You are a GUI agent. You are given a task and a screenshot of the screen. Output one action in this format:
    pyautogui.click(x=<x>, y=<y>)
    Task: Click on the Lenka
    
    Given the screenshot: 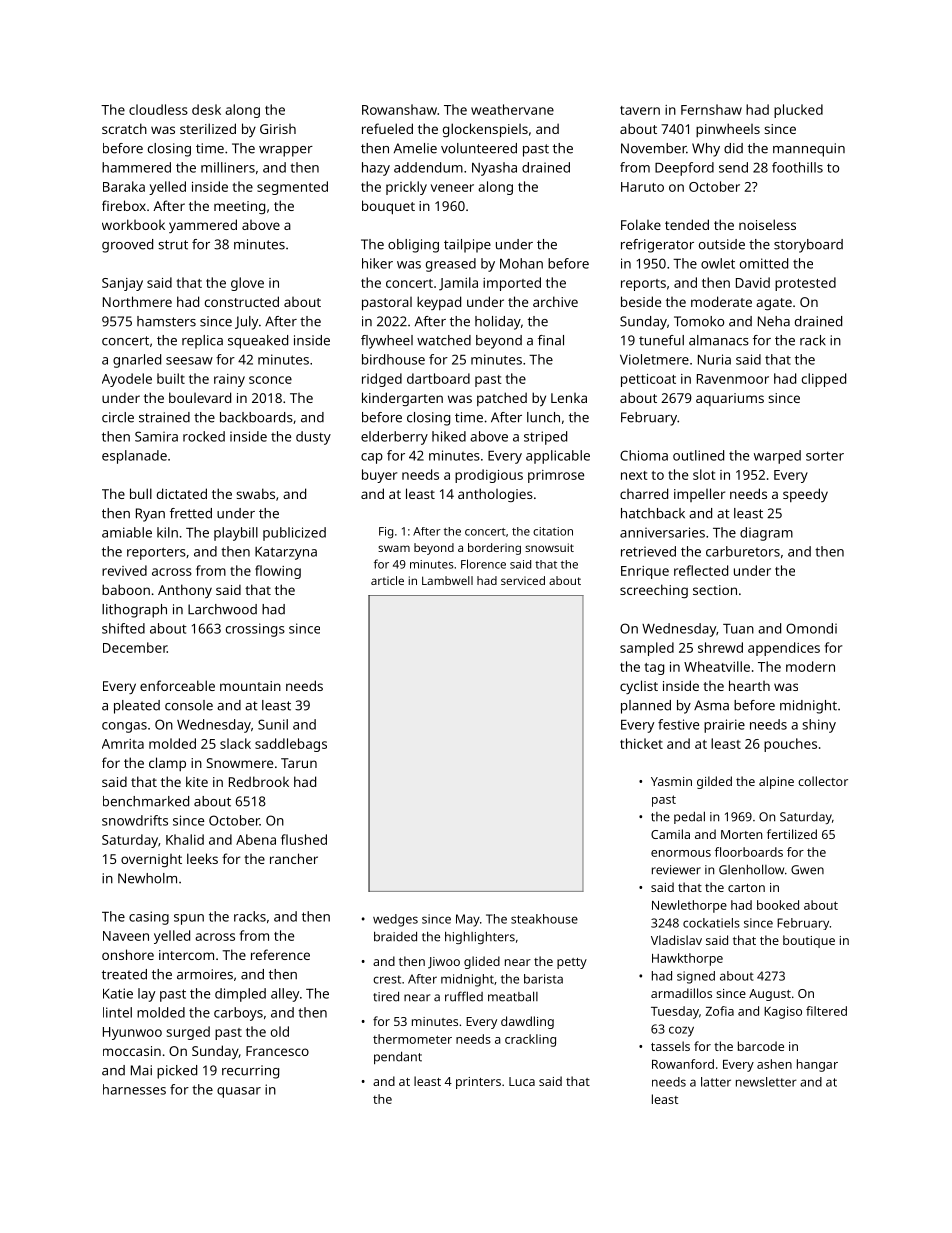 What is the action you would take?
    pyautogui.click(x=569, y=398)
